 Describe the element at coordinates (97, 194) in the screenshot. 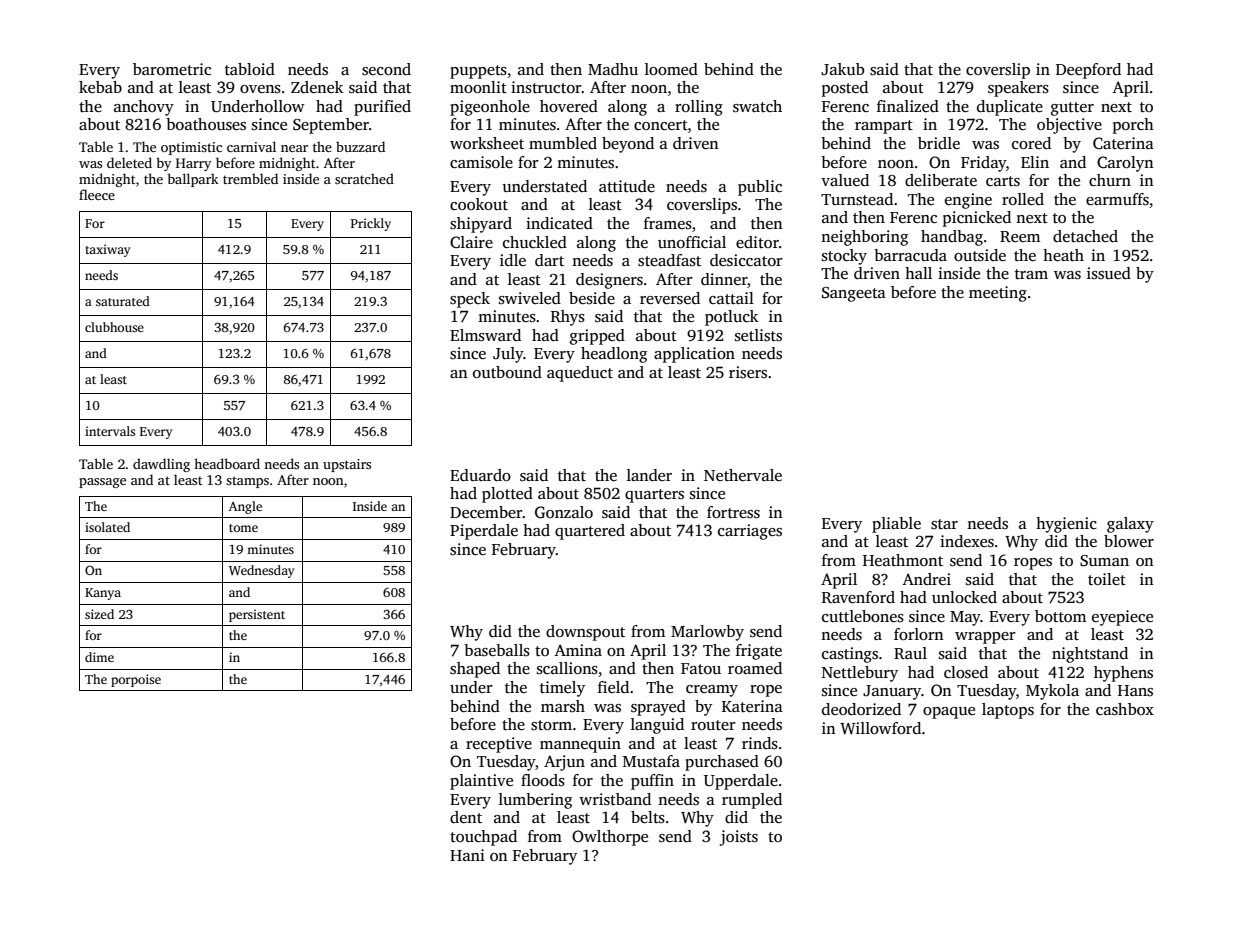

I see `fleece` at that location.
